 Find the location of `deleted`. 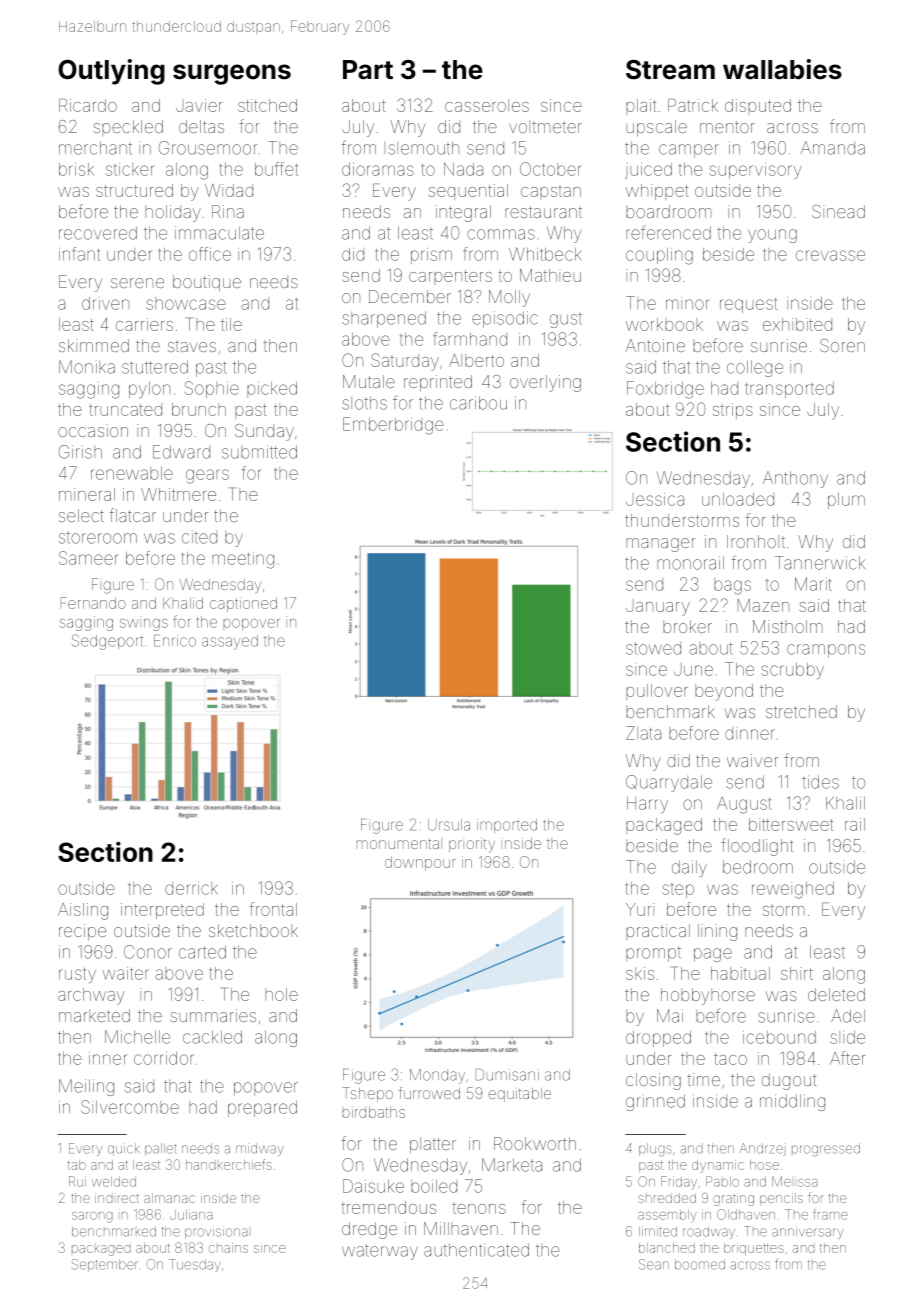

deleted is located at coordinates (836, 994).
